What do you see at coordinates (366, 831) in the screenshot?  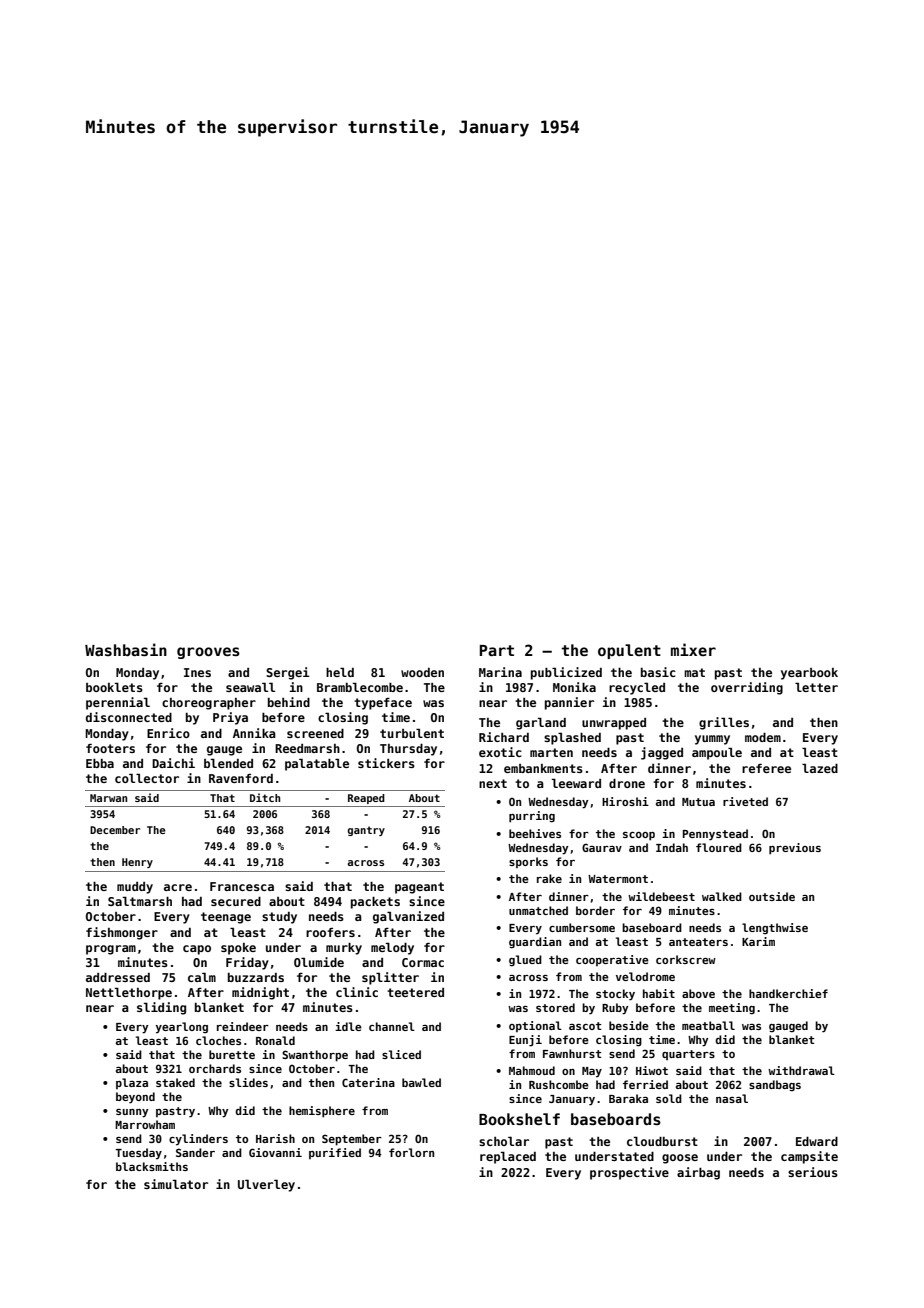 I see `gantry` at bounding box center [366, 831].
